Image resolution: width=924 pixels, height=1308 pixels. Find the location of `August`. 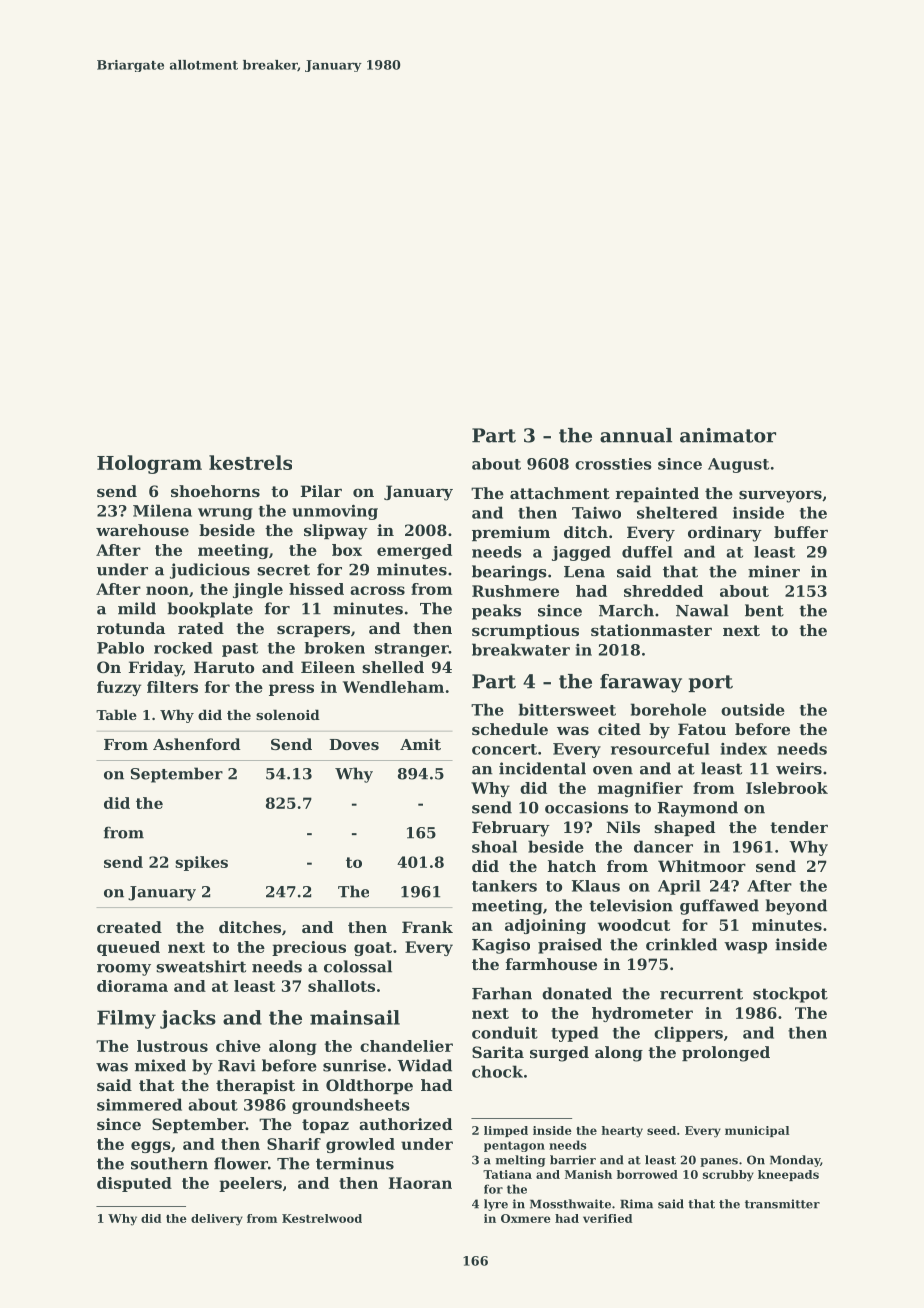

August is located at coordinates (738, 465).
